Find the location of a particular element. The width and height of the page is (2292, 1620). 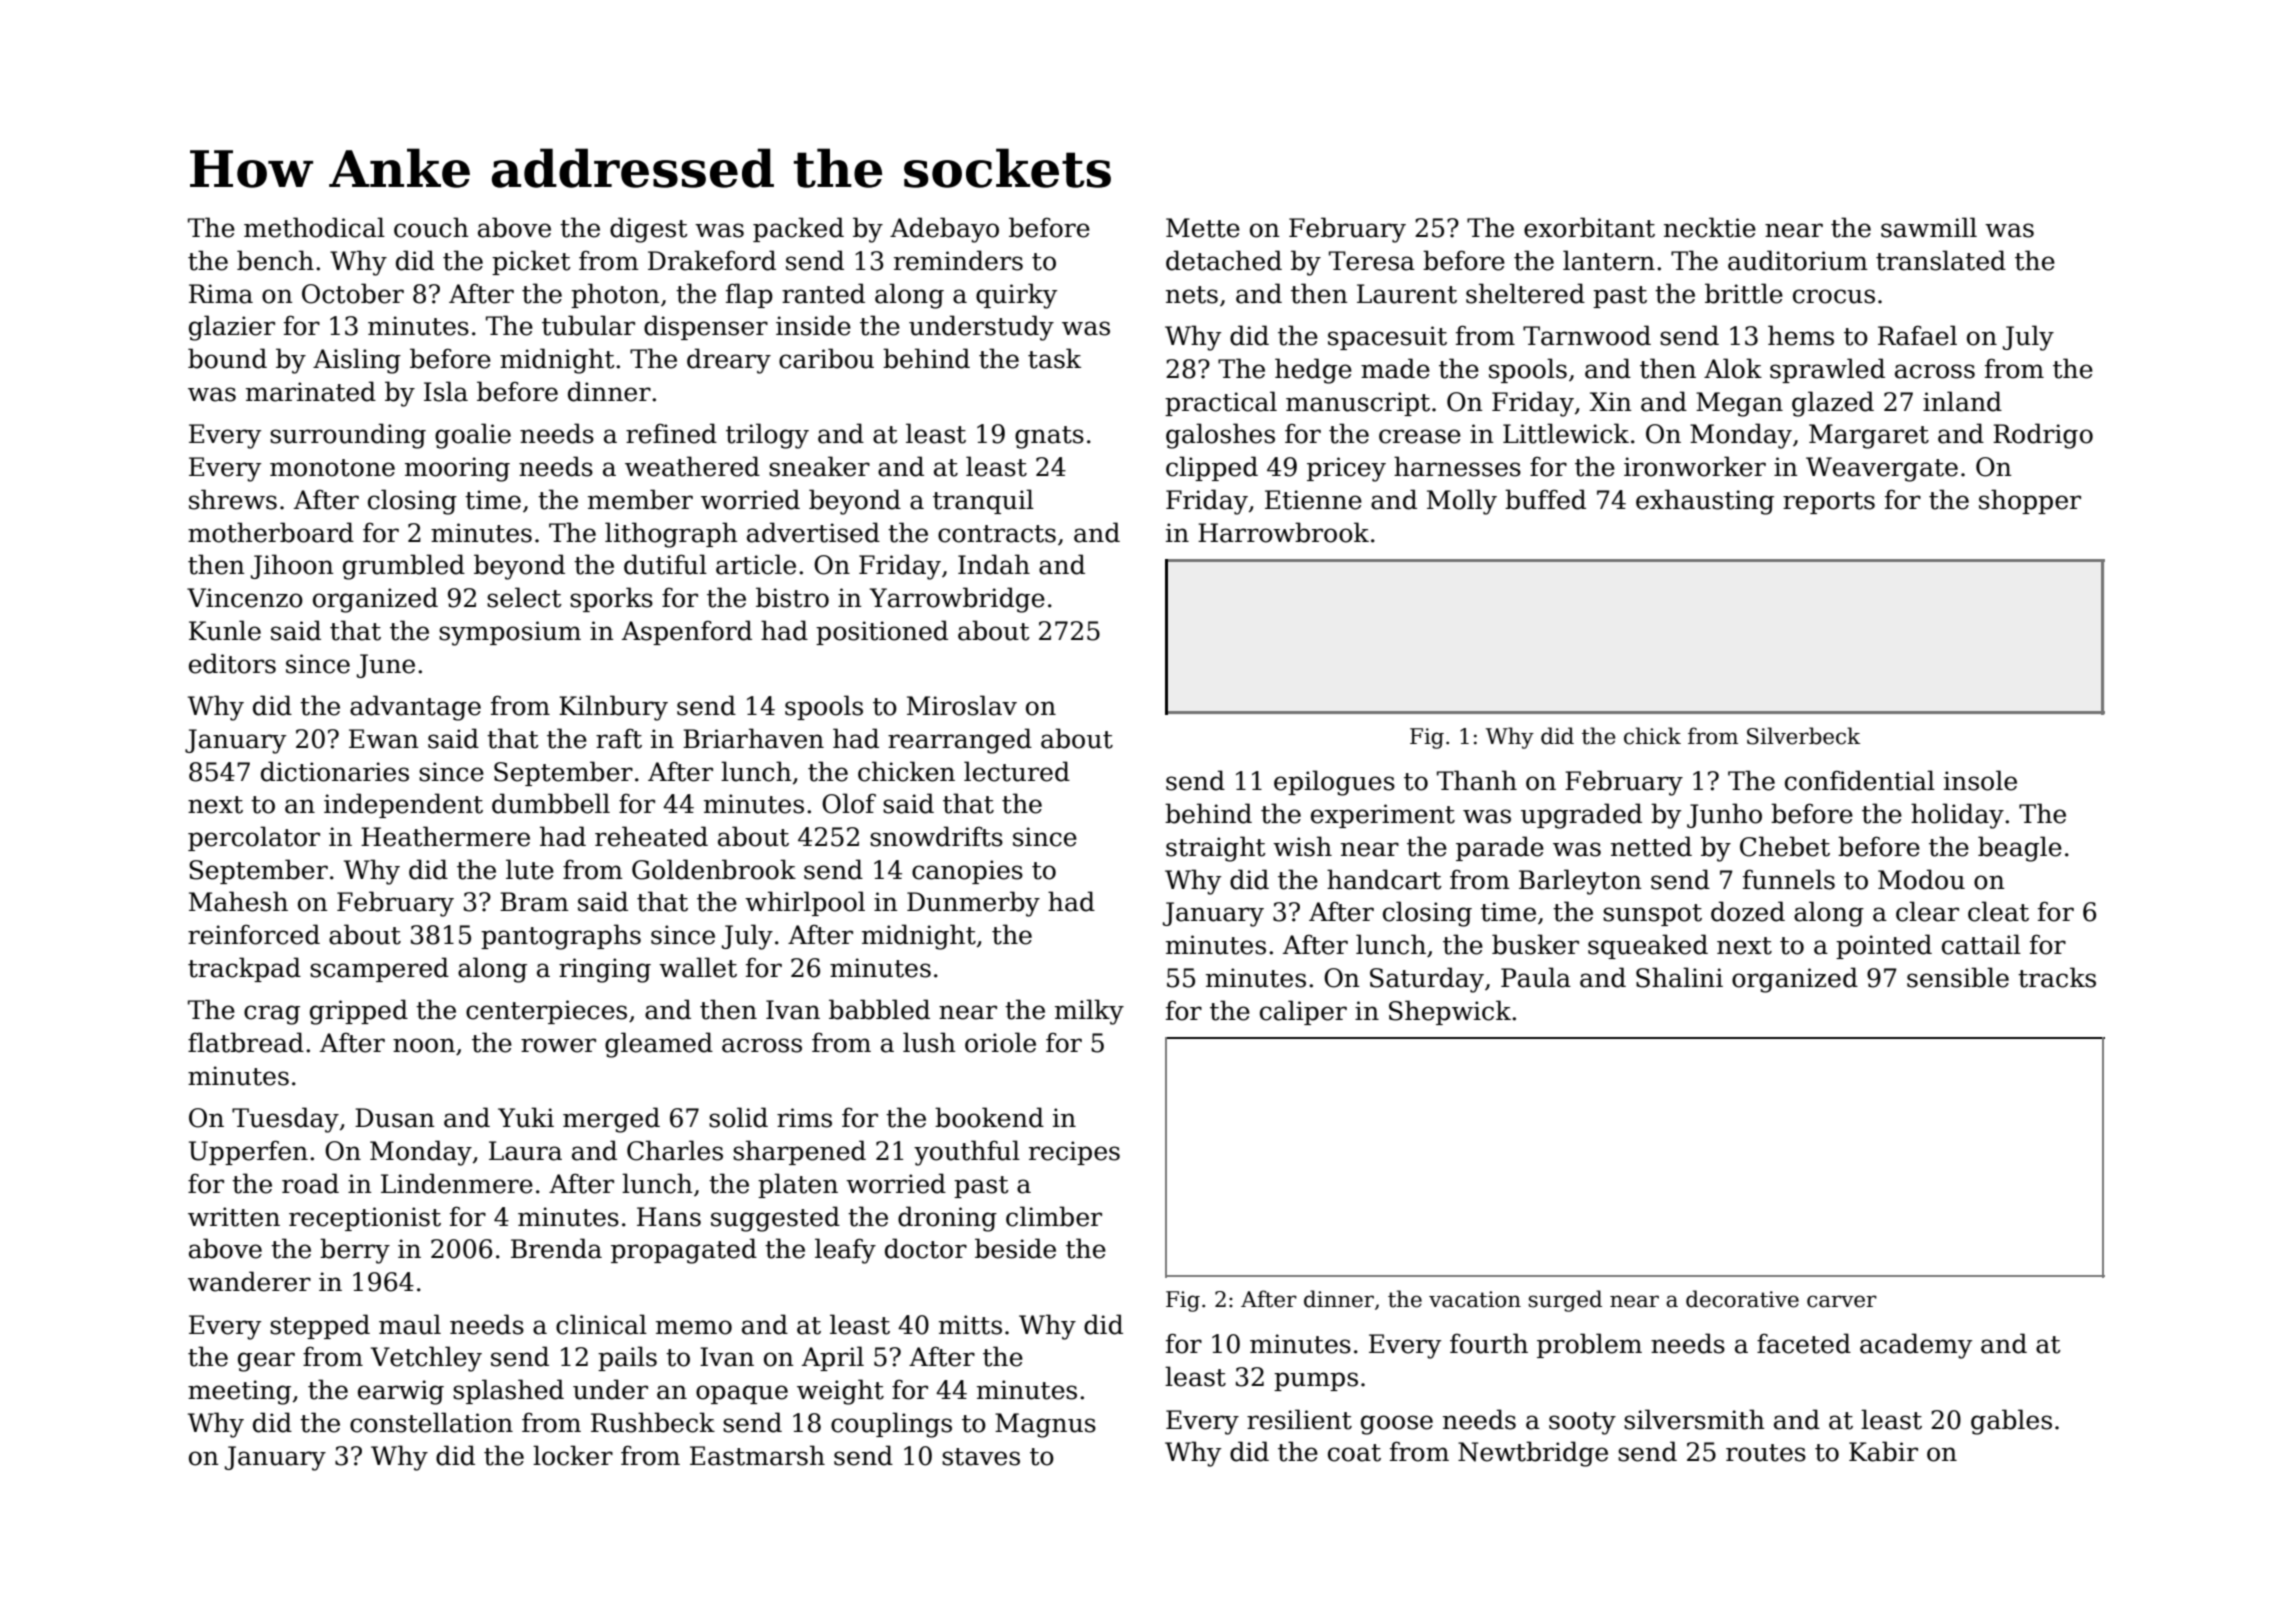

necktie is located at coordinates (1710, 227).
